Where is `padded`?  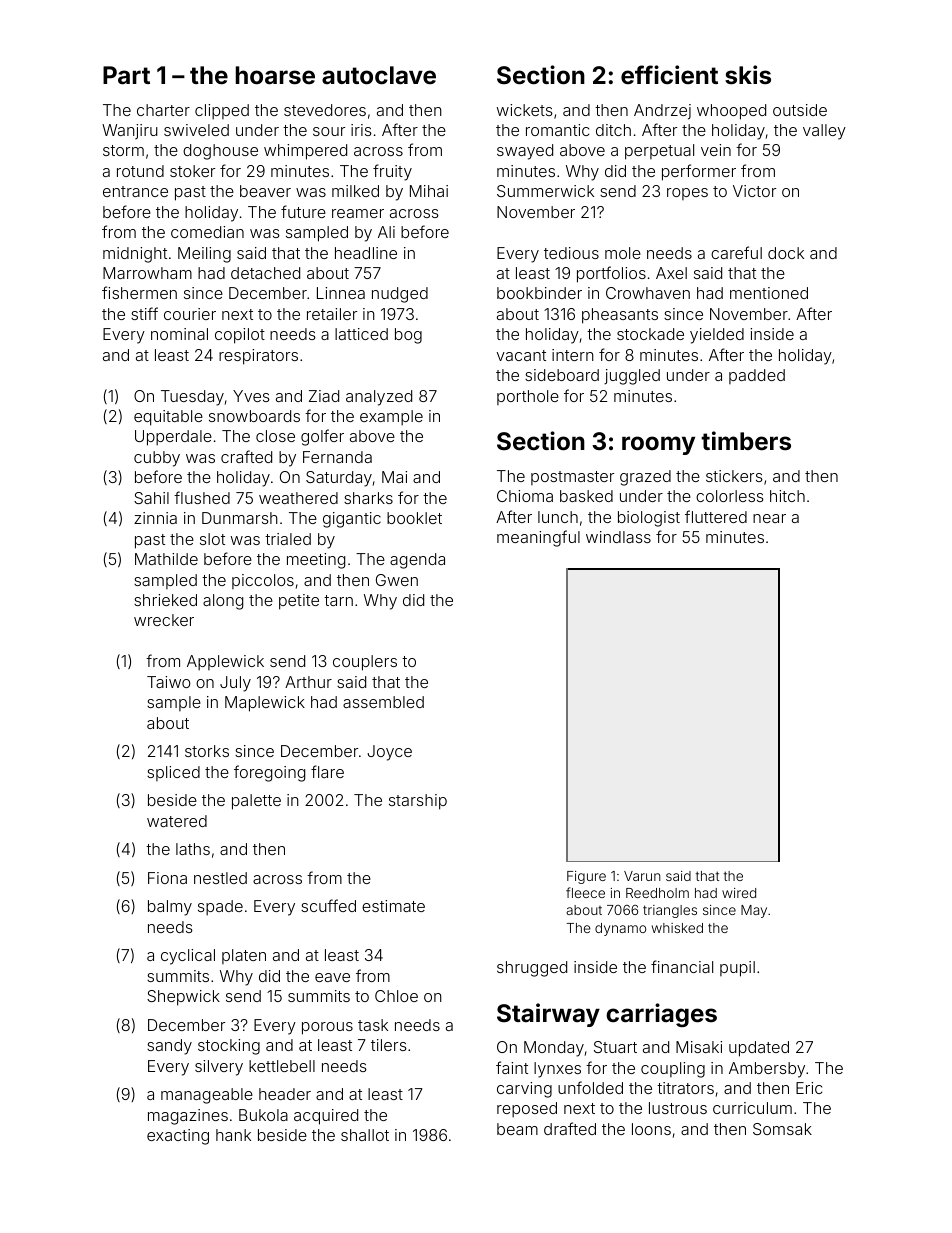 padded is located at coordinates (757, 376).
